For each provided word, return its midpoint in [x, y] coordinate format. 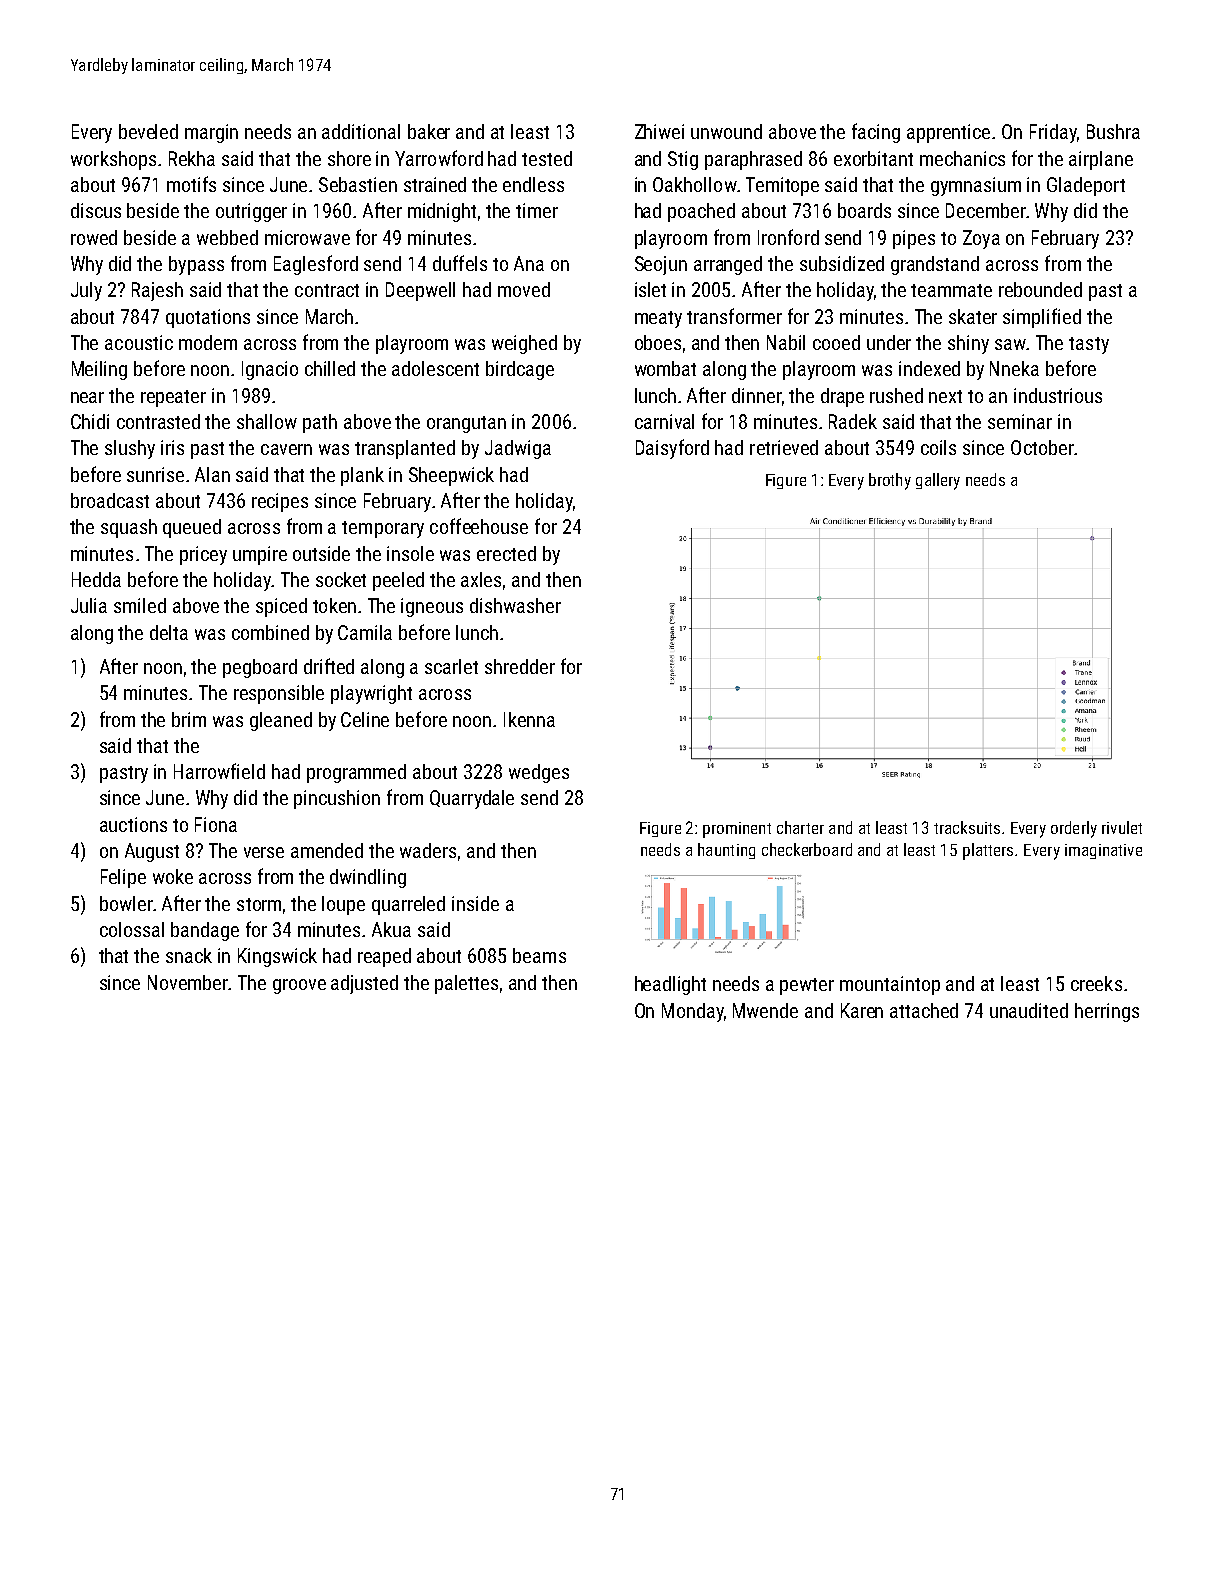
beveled [148, 131]
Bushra [1113, 131]
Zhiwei [659, 131]
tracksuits [967, 827]
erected [506, 553]
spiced [281, 607]
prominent [737, 830]
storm [259, 904]
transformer [734, 316]
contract [327, 290]
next [945, 396]
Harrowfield [219, 771]
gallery [938, 481]
